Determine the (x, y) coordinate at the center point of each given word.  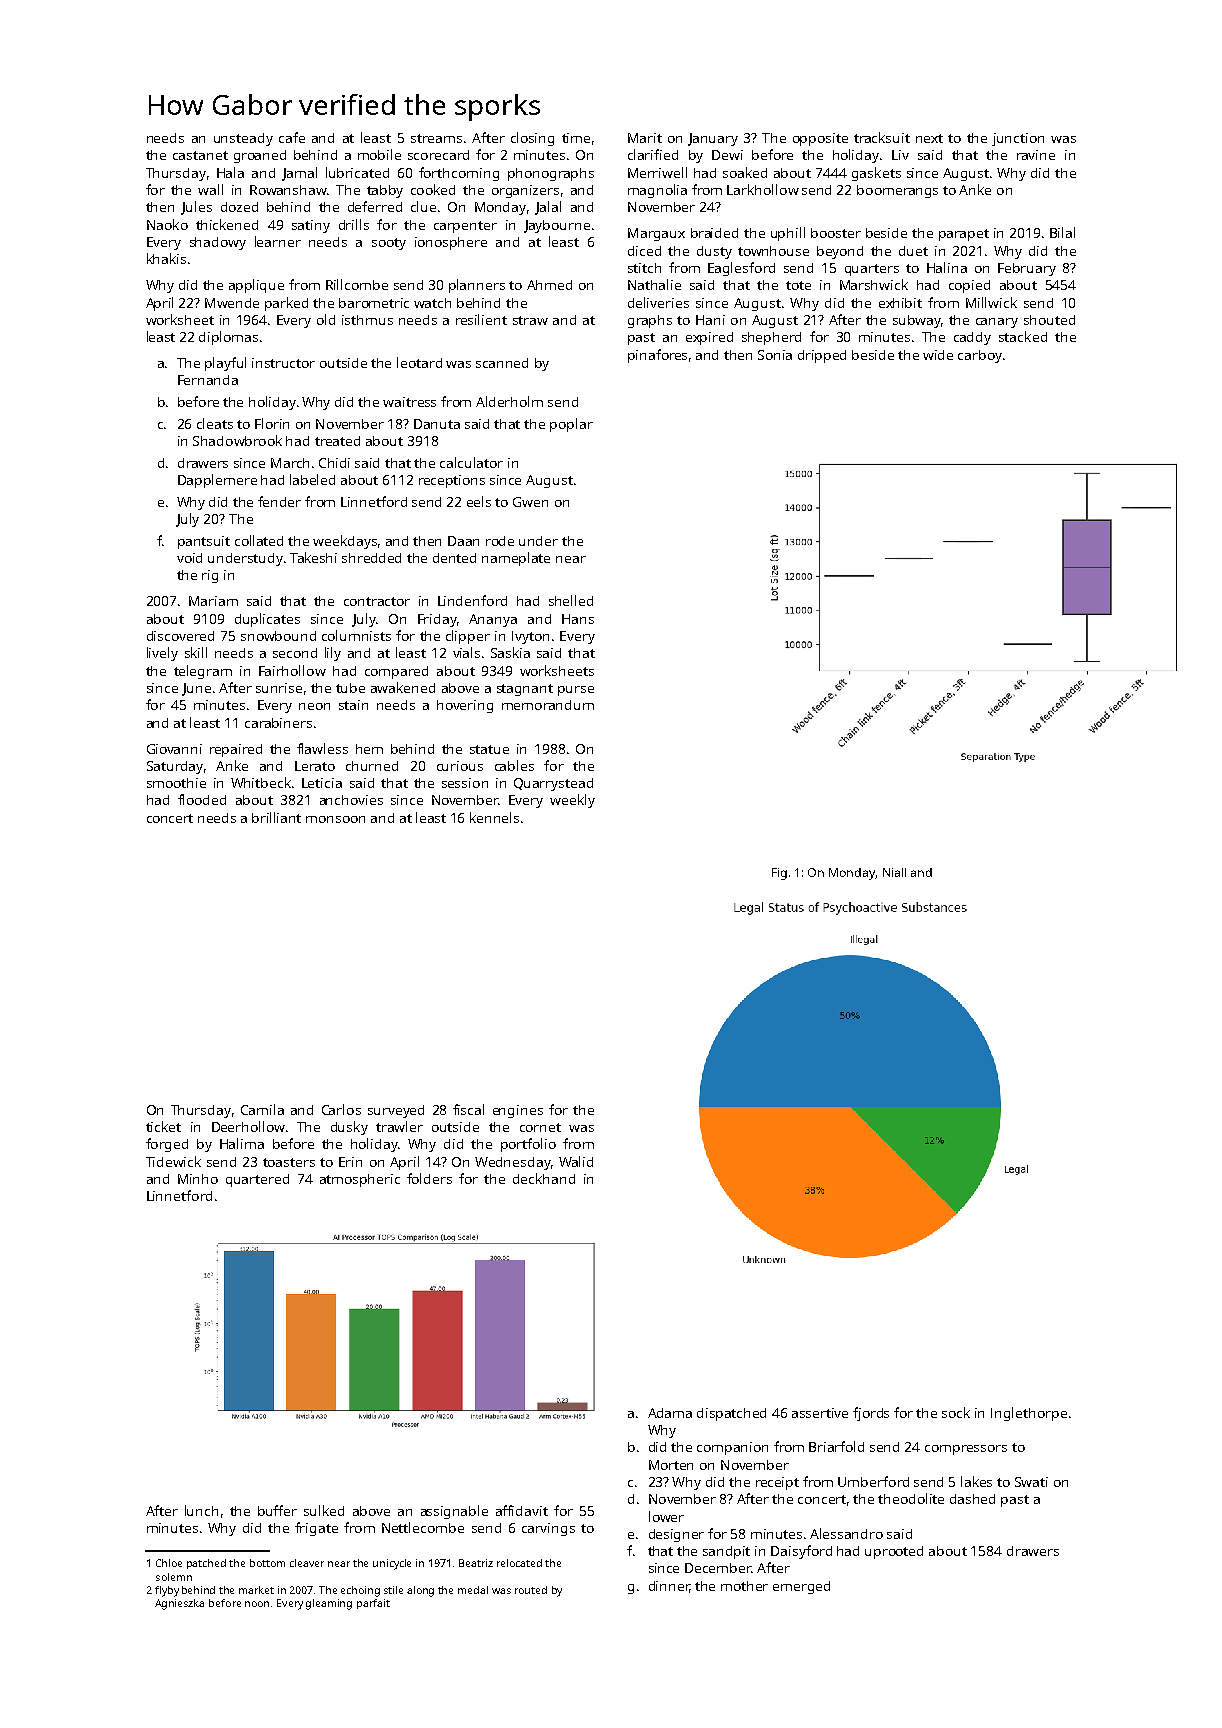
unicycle (392, 1564)
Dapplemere (217, 481)
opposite (820, 139)
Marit (645, 138)
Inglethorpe (1029, 1414)
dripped (822, 356)
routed (531, 1590)
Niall (894, 872)
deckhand (544, 1178)
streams (436, 138)
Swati (1031, 1482)
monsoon (335, 819)
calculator (471, 462)
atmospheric (360, 1180)
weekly (572, 801)
